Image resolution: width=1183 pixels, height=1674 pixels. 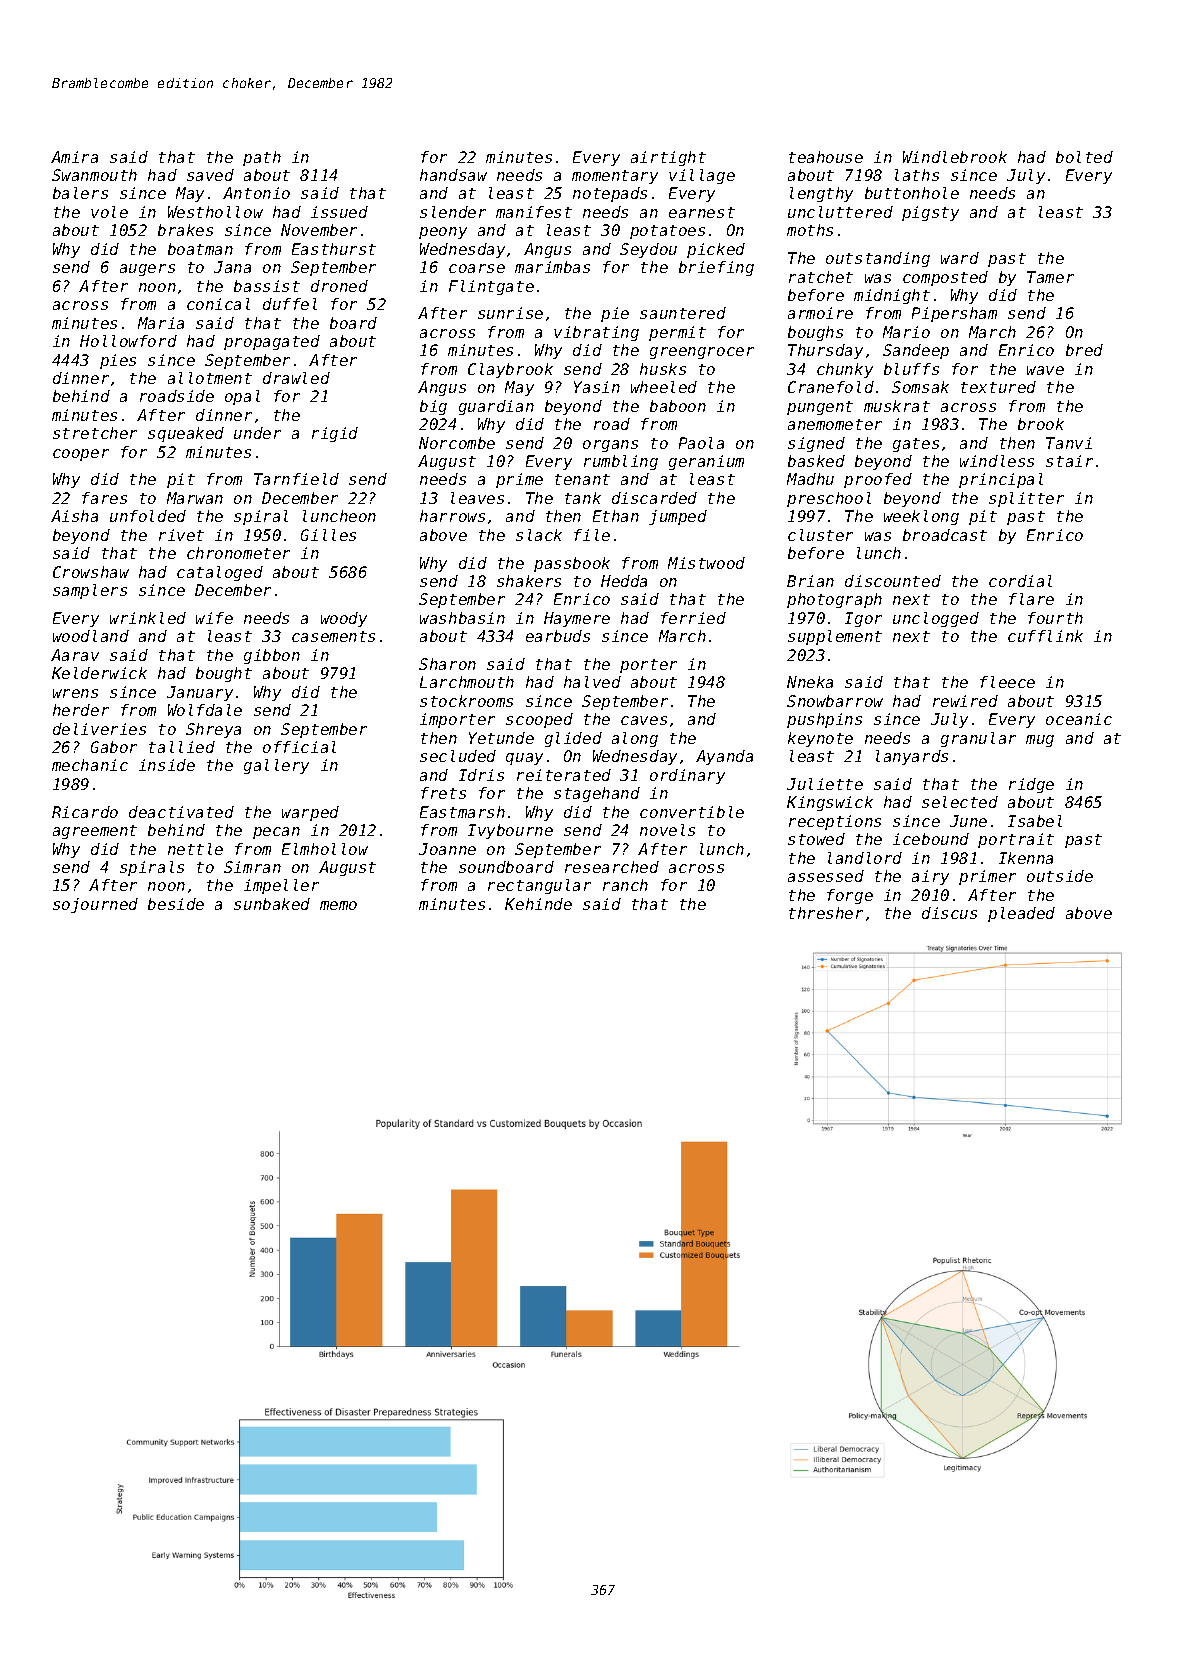 What do you see at coordinates (95, 905) in the image?
I see `sojourned` at bounding box center [95, 905].
